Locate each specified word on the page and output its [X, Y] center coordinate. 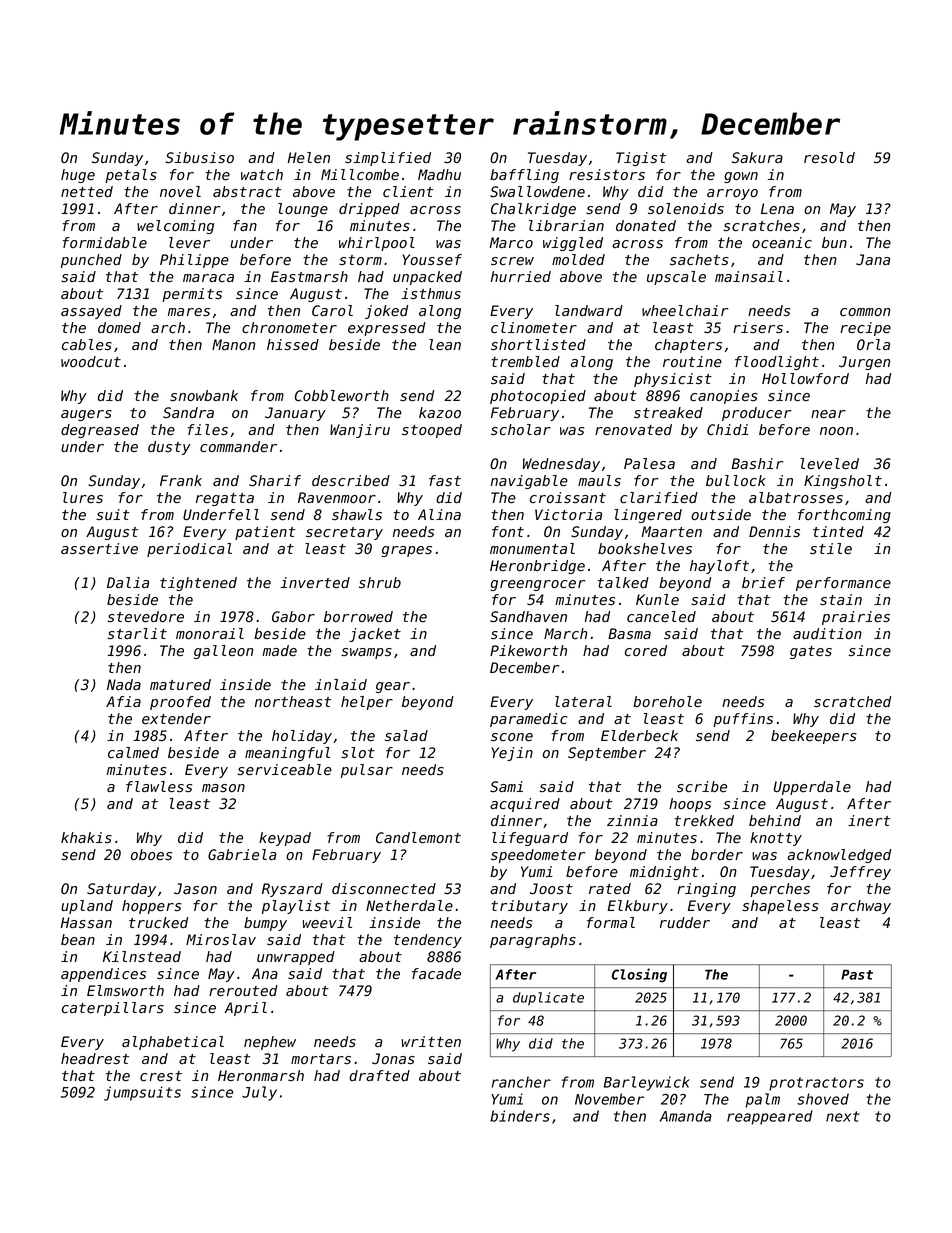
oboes [151, 855]
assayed [91, 312]
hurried [521, 277]
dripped [369, 210]
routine [692, 362]
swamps [366, 653]
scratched [852, 702]
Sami [506, 786]
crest [161, 1076]
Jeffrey [860, 873]
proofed [180, 703]
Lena [777, 208]
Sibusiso [200, 158]
